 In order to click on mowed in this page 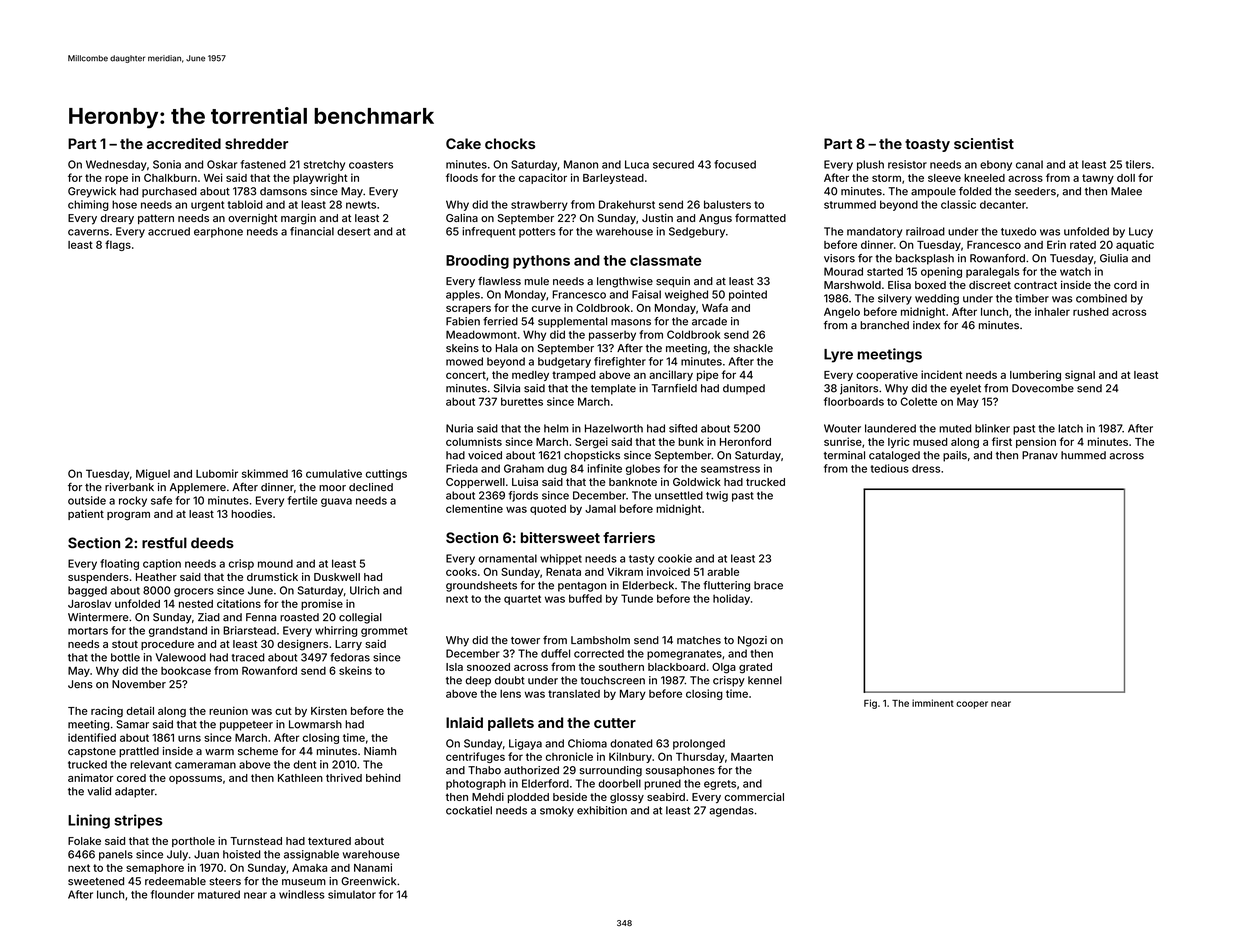, I will do `click(464, 361)`.
